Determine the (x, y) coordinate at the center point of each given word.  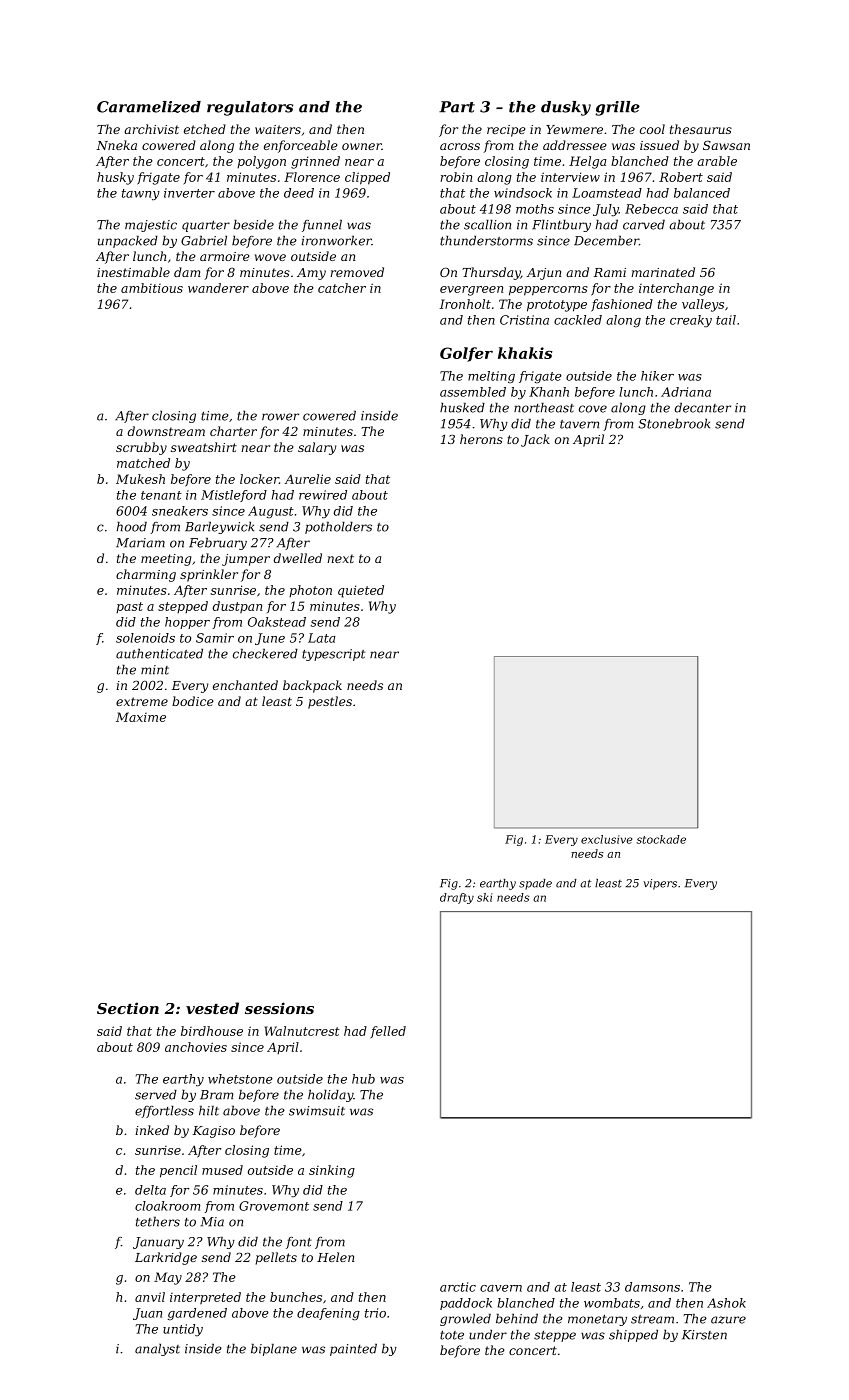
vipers (660, 884)
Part (457, 107)
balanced (702, 193)
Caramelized (149, 107)
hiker (657, 376)
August (271, 512)
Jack (535, 440)
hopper (187, 623)
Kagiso (214, 1132)
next (340, 558)
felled (388, 1032)
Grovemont (274, 1206)
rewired (323, 495)
